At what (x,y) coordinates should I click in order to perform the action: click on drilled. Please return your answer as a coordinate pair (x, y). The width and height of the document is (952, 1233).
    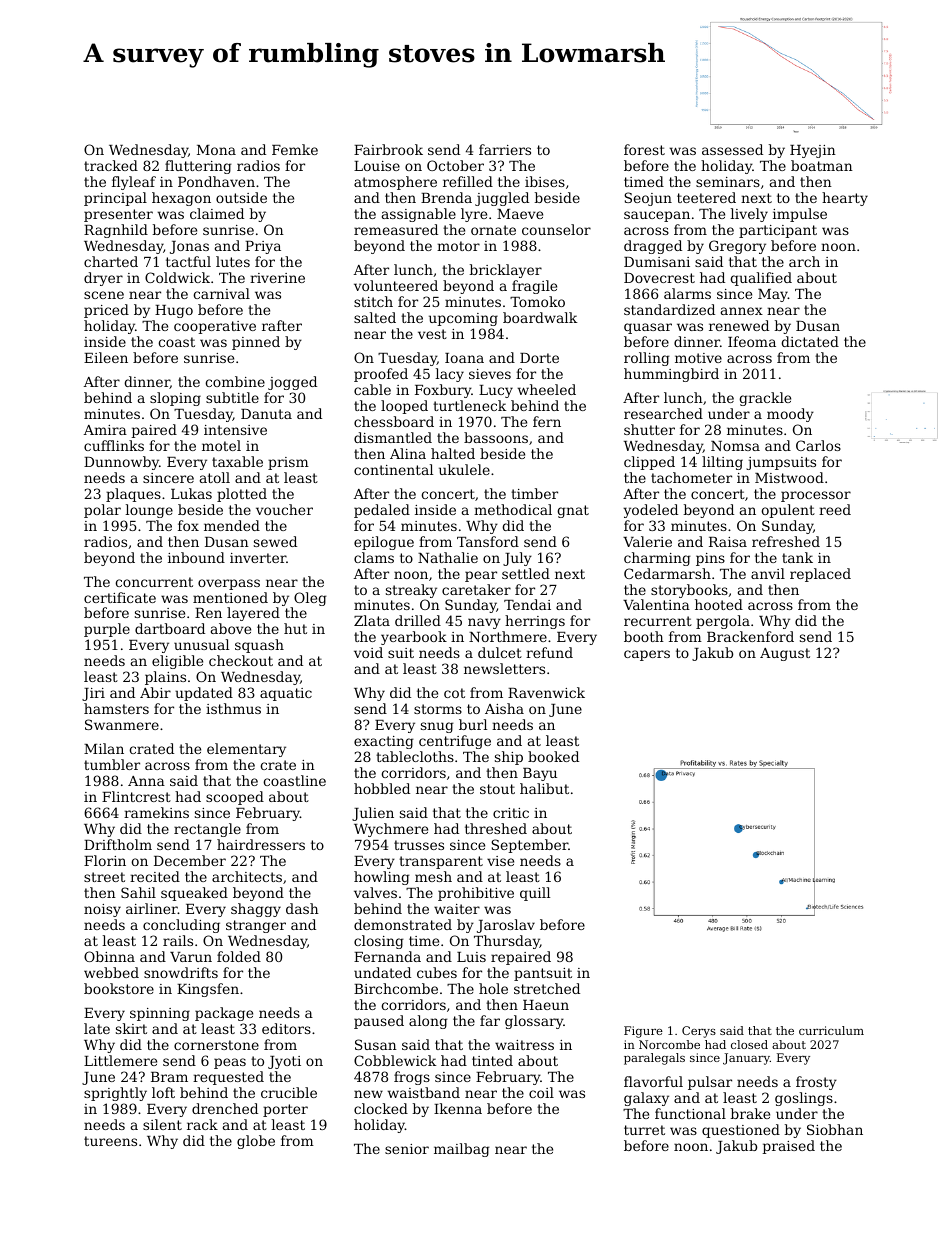
    Looking at the image, I should click on (418, 620).
